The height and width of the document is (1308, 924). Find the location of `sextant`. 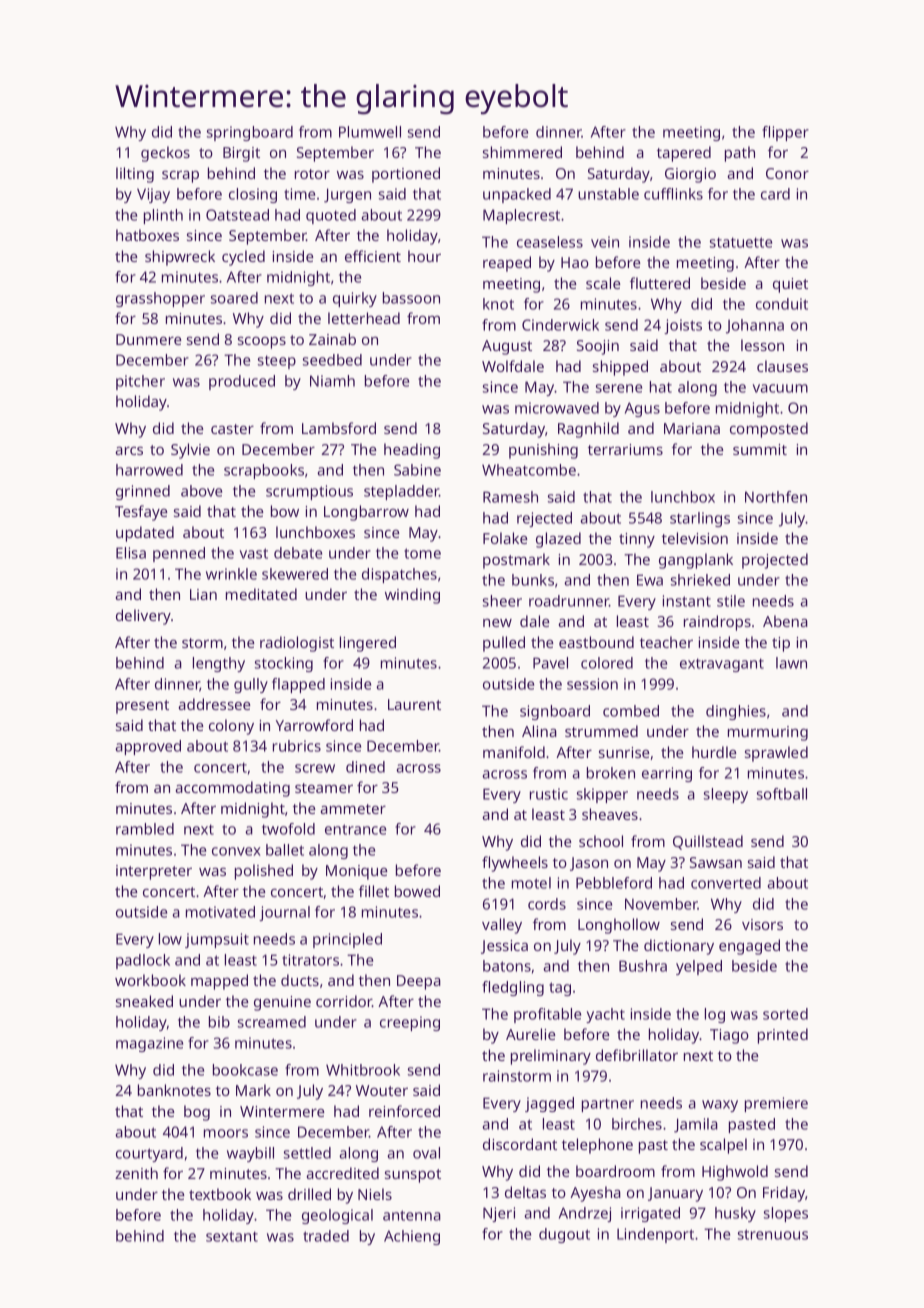

sextant is located at coordinates (232, 1236).
